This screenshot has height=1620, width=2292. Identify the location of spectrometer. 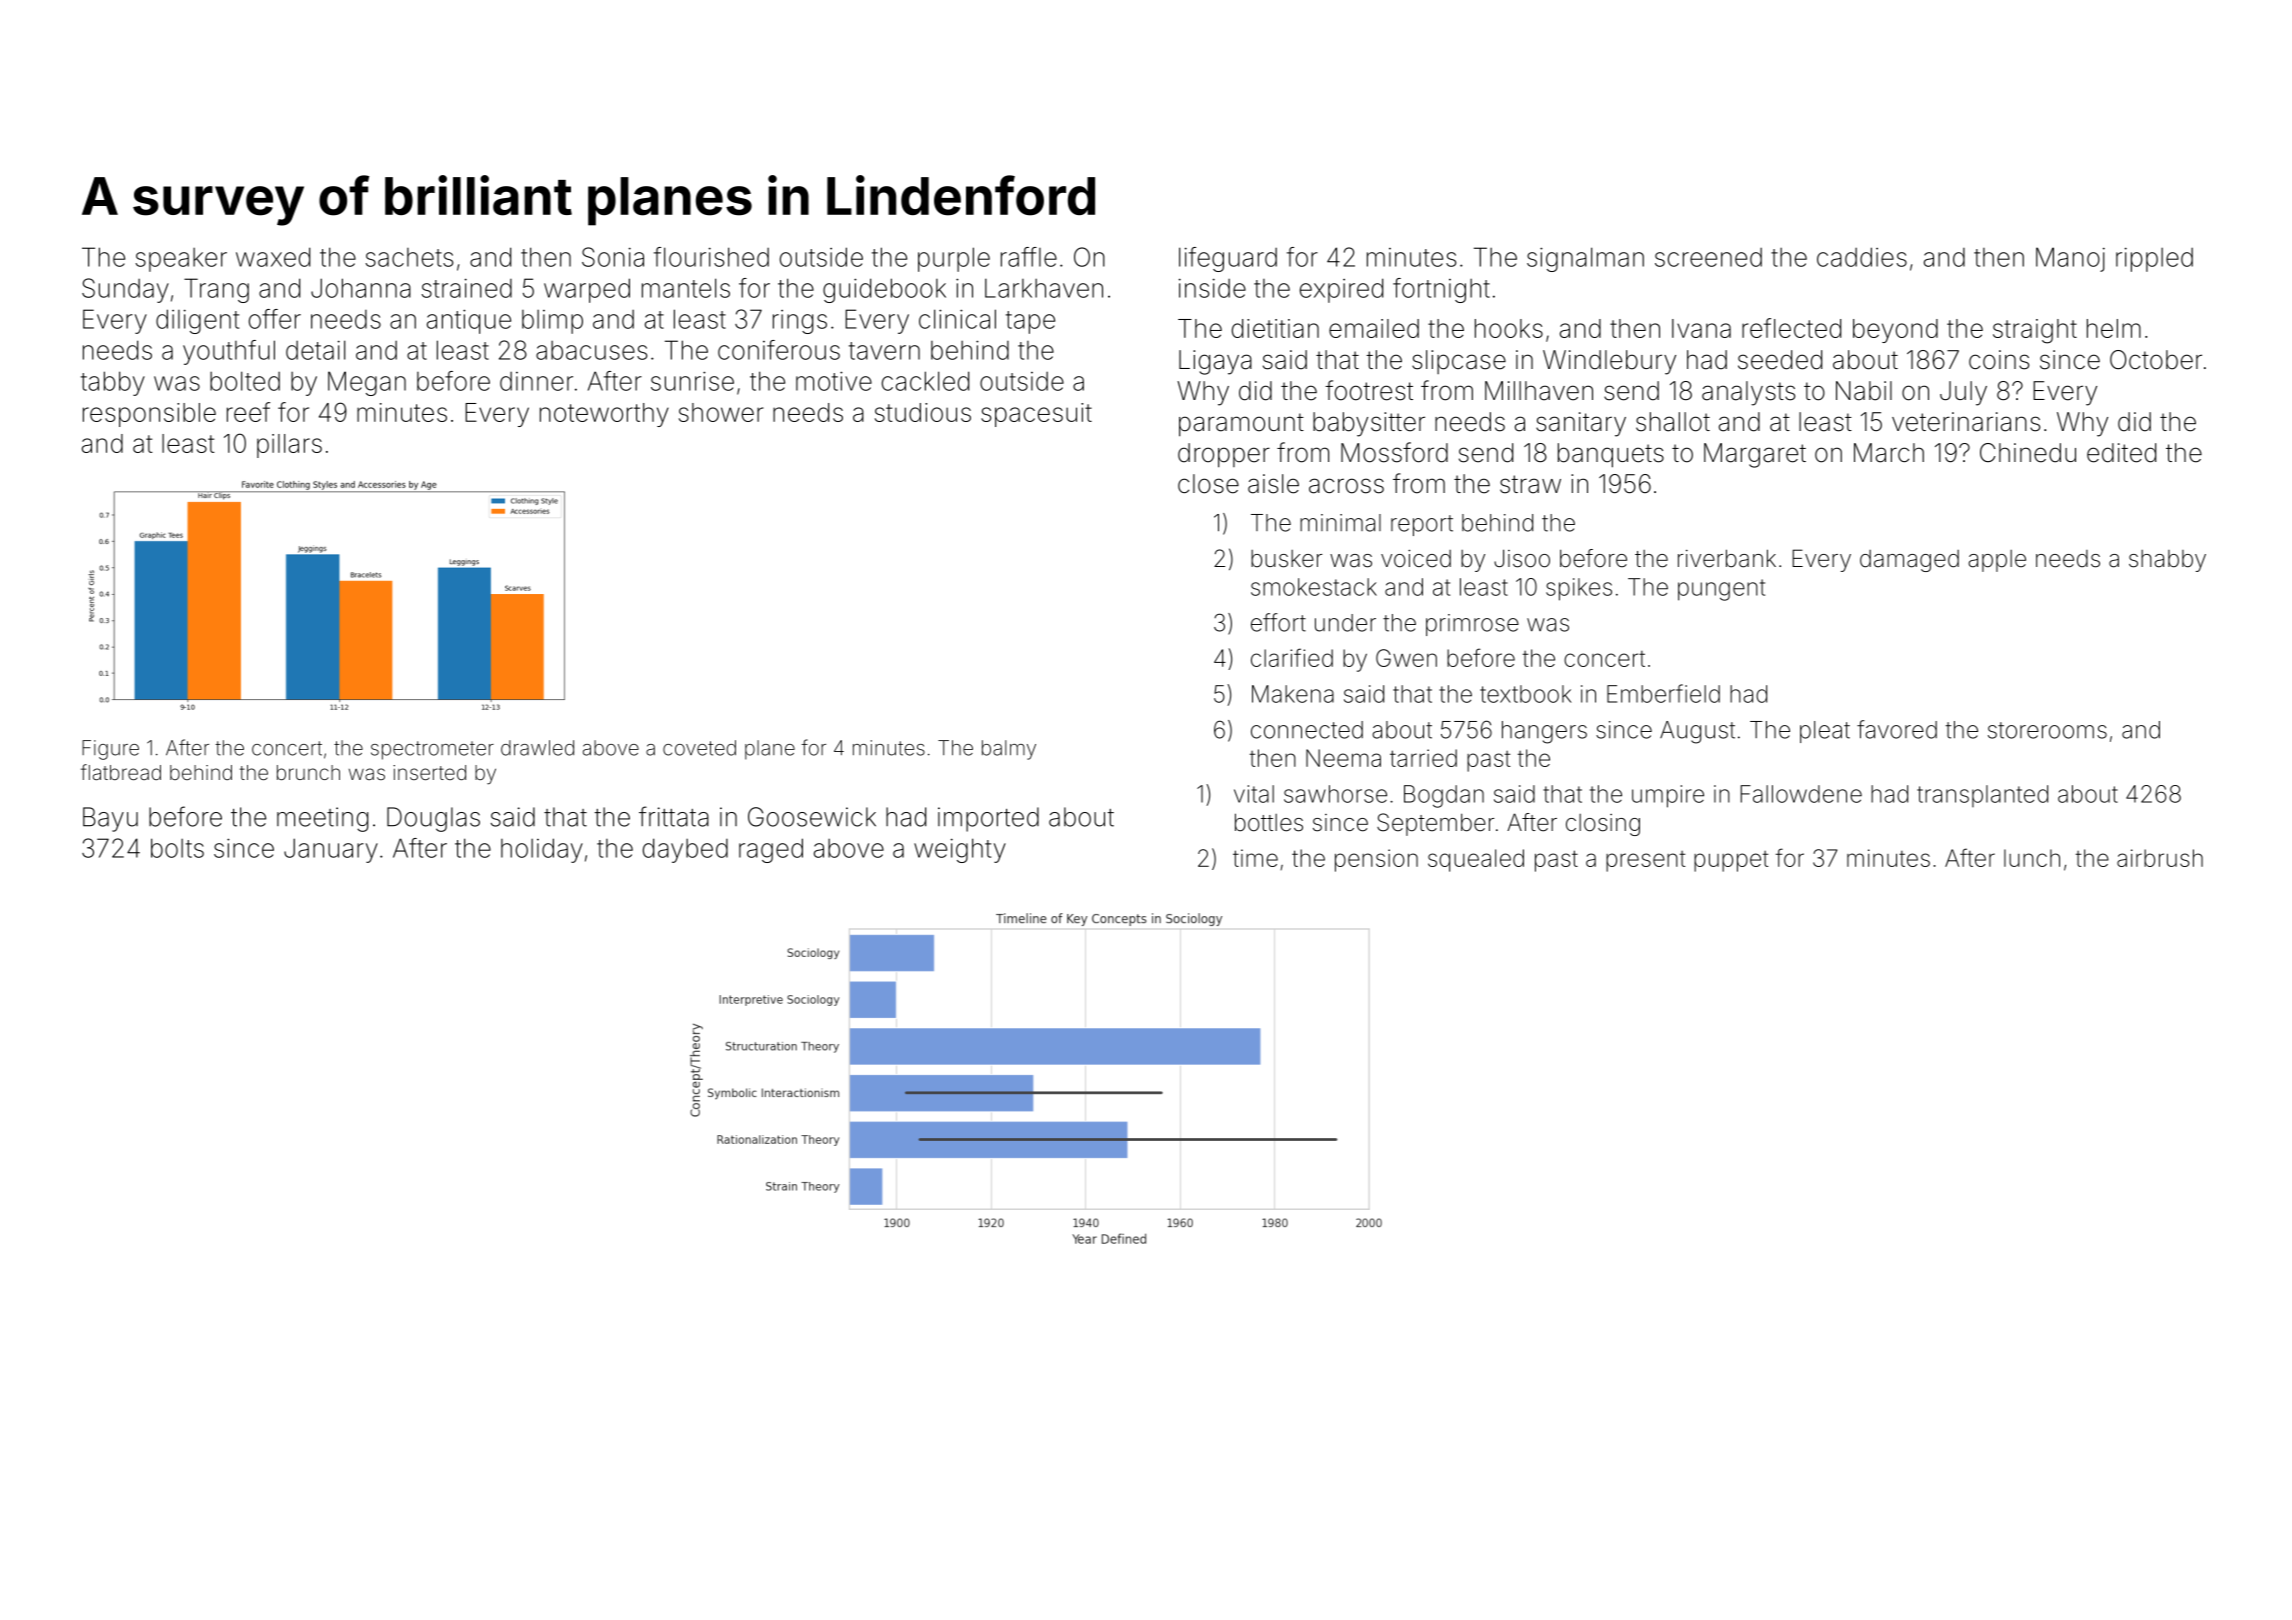
(432, 750).
